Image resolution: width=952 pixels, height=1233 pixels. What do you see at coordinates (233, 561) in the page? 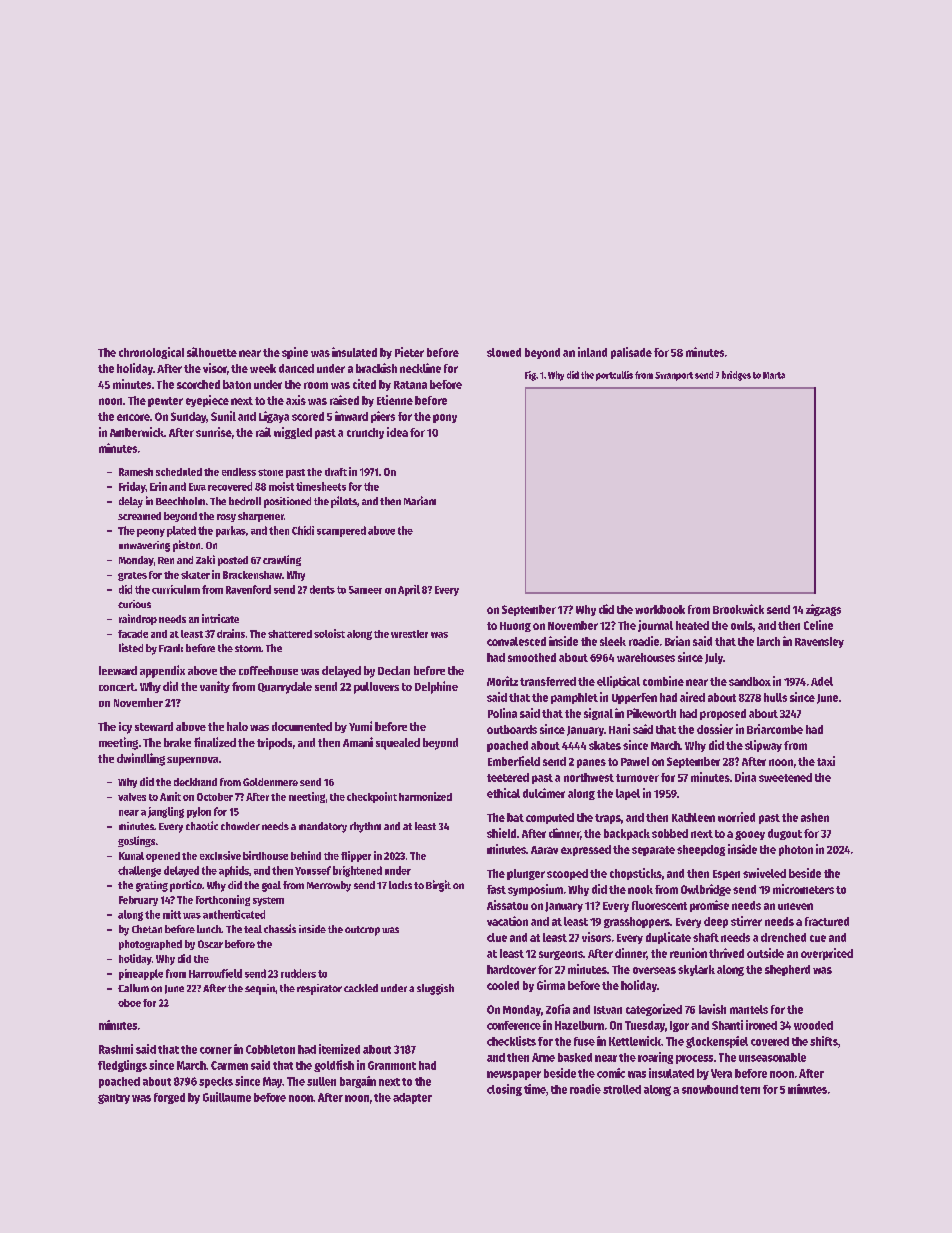
I see `posted` at bounding box center [233, 561].
